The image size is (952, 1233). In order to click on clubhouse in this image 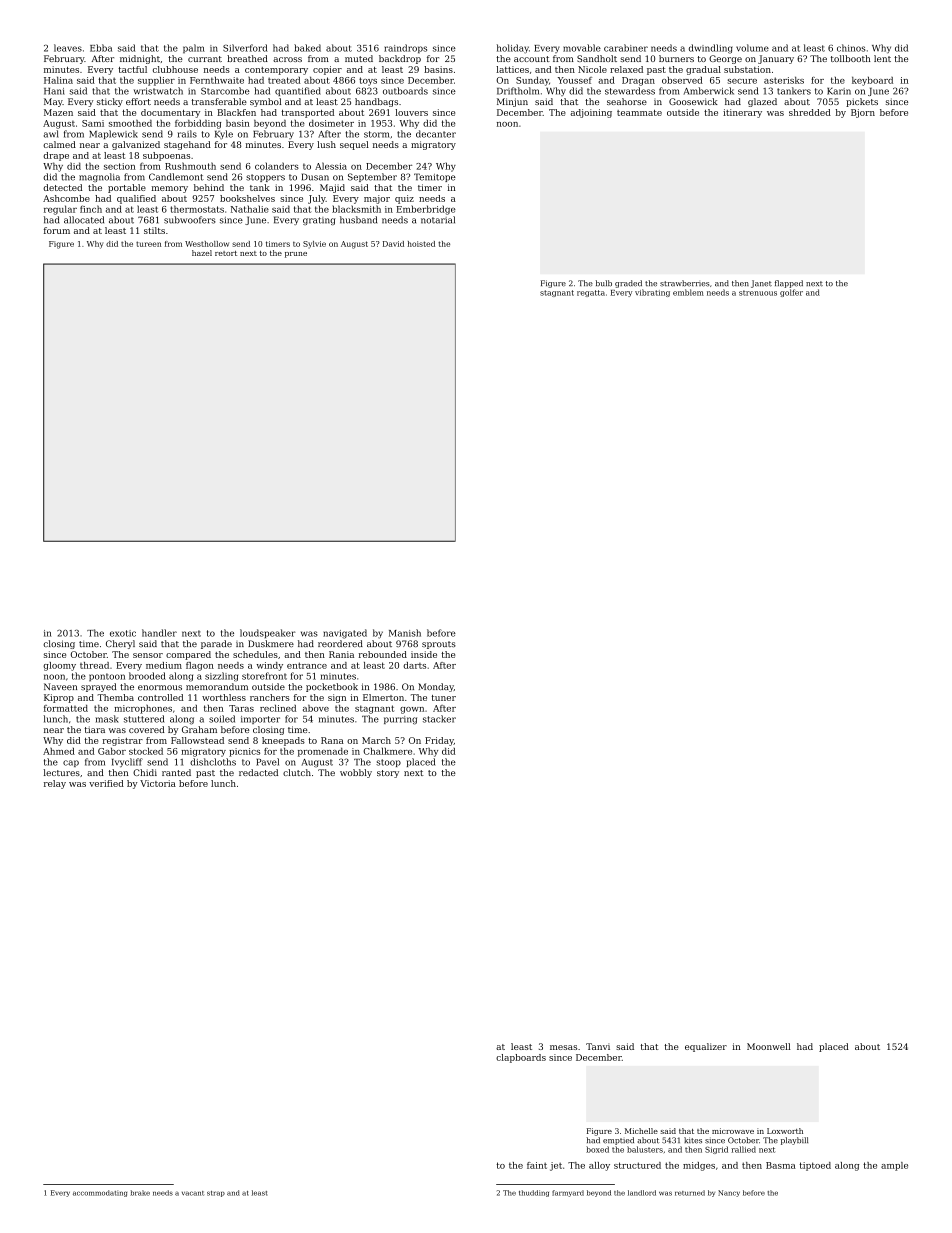, I will do `click(175, 69)`.
